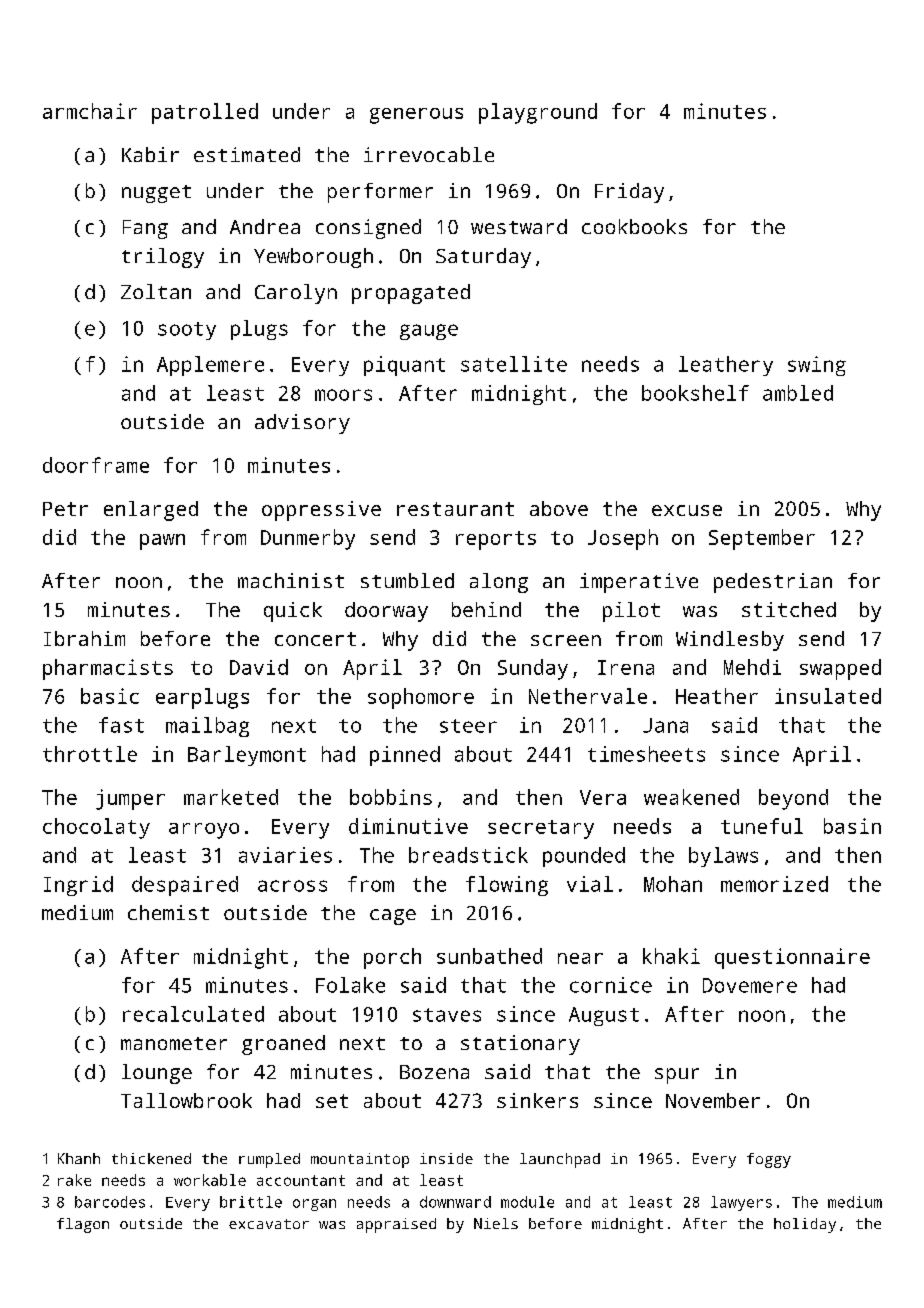  Describe the element at coordinates (817, 366) in the screenshot. I see `swing` at that location.
